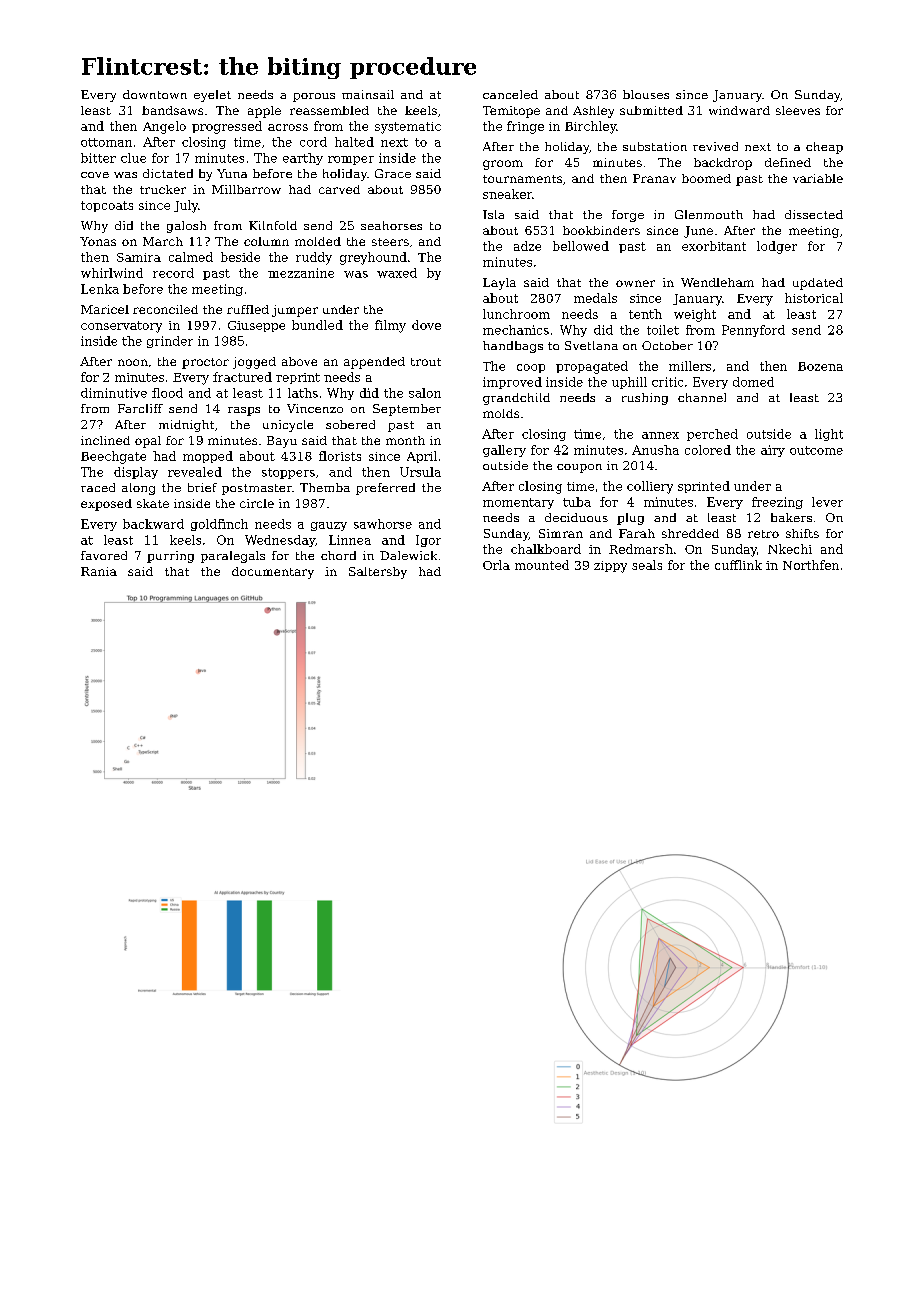 This screenshot has height=1308, width=924. Describe the element at coordinates (164, 127) in the screenshot. I see `Angelo` at that location.
